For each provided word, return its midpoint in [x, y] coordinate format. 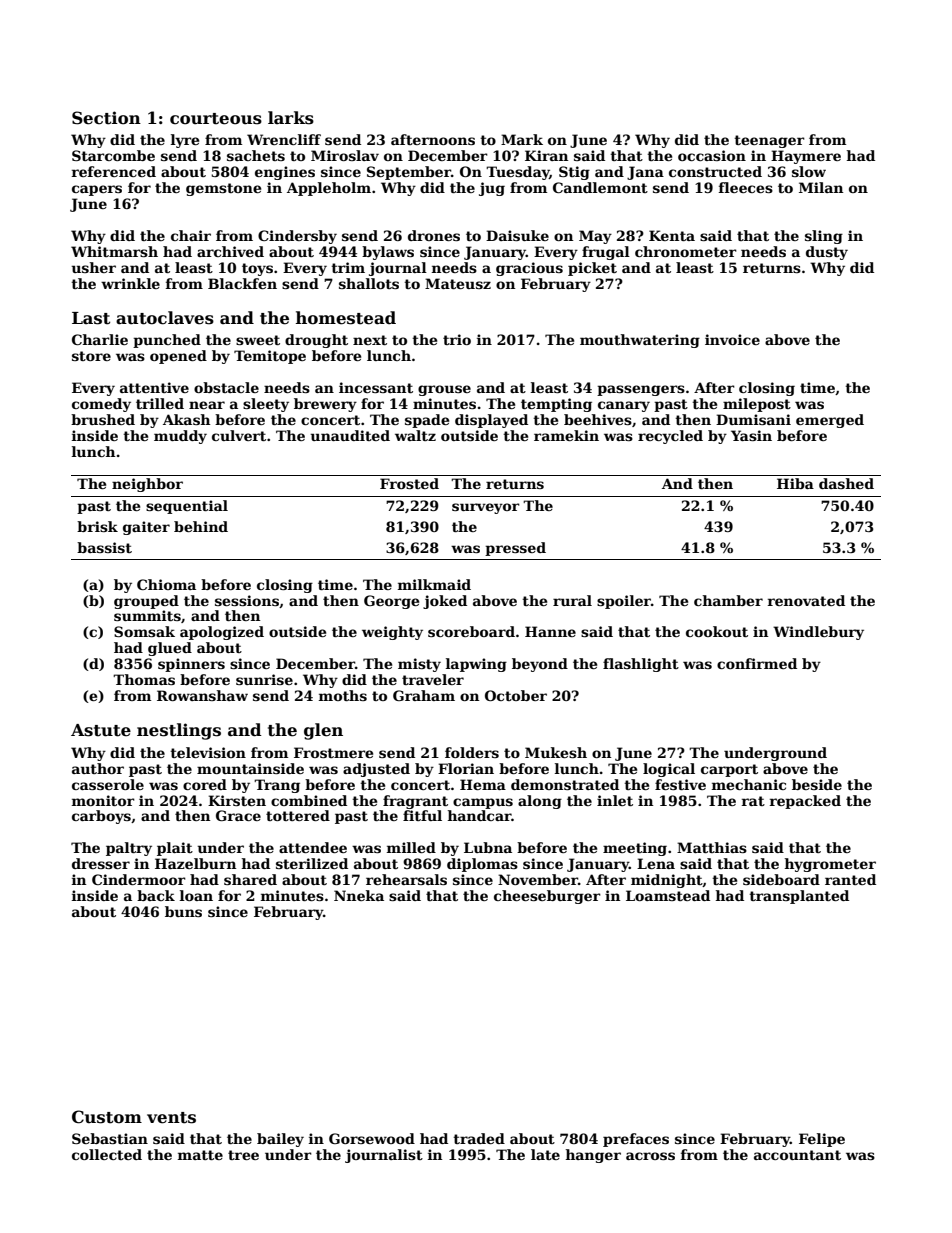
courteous [216, 119]
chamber [728, 600]
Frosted [409, 483]
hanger [593, 1156]
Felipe [822, 1140]
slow [809, 171]
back [156, 895]
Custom [107, 1117]
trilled [160, 403]
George [391, 602]
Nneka [359, 895]
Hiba [795, 483]
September [409, 173]
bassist [104, 547]
